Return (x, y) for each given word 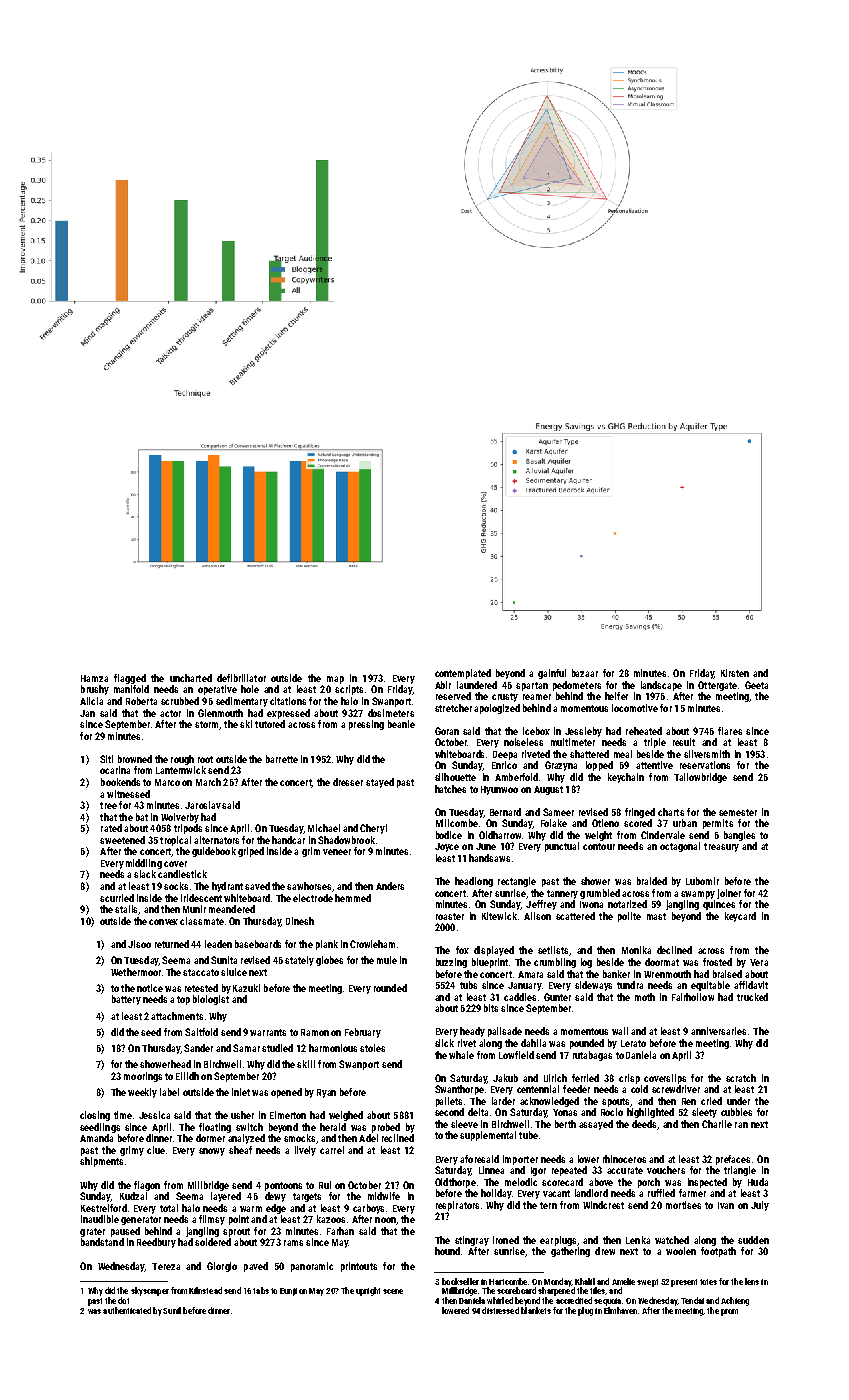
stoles (372, 1048)
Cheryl (373, 829)
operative (217, 690)
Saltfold (201, 1032)
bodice (449, 835)
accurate (625, 1170)
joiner (729, 894)
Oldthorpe (455, 1183)
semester (738, 812)
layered (226, 1197)
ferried (585, 1078)
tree (108, 805)
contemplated (463, 674)
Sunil (172, 1310)
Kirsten (735, 673)
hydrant (227, 887)
